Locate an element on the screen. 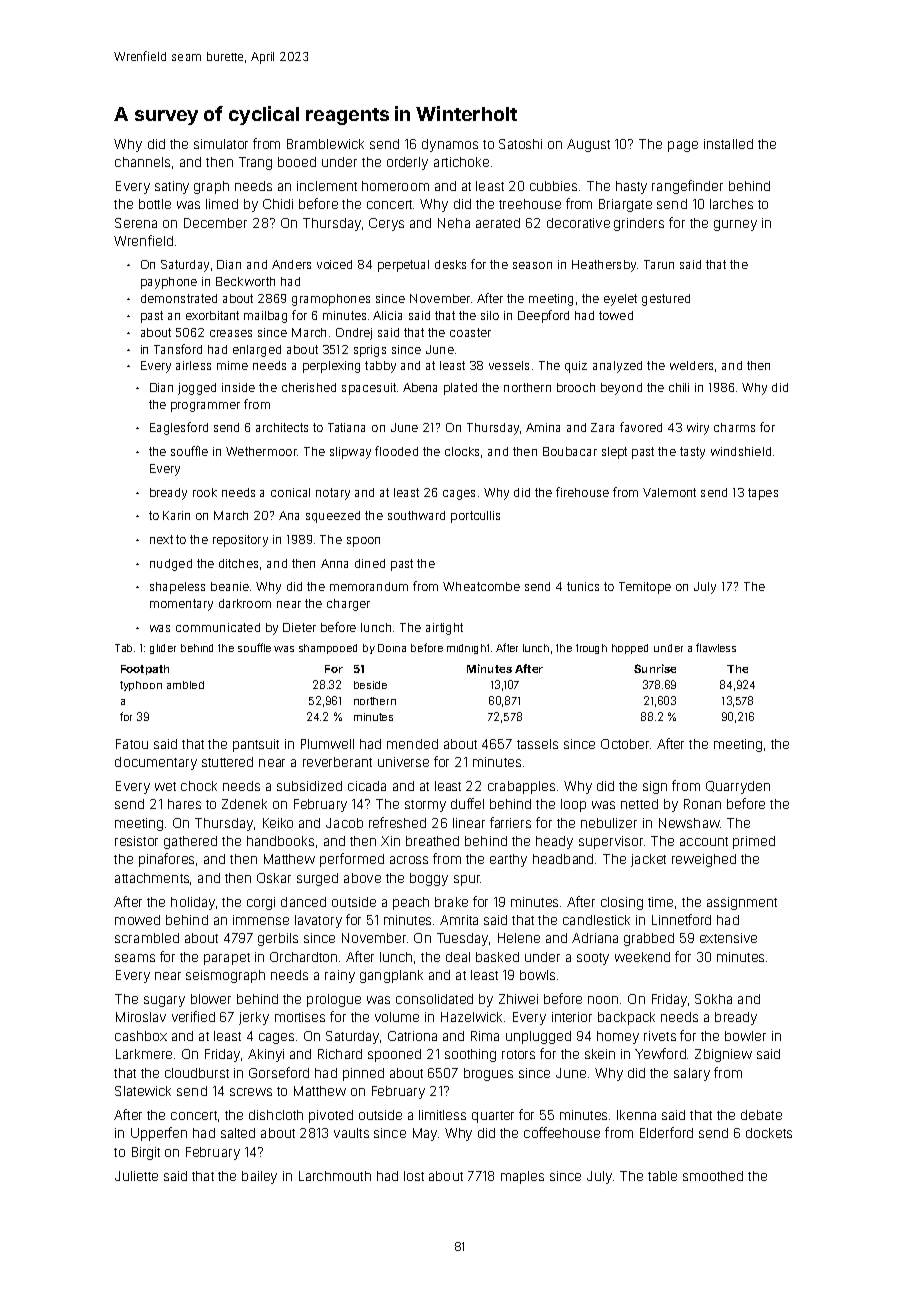  extensive is located at coordinates (728, 938).
